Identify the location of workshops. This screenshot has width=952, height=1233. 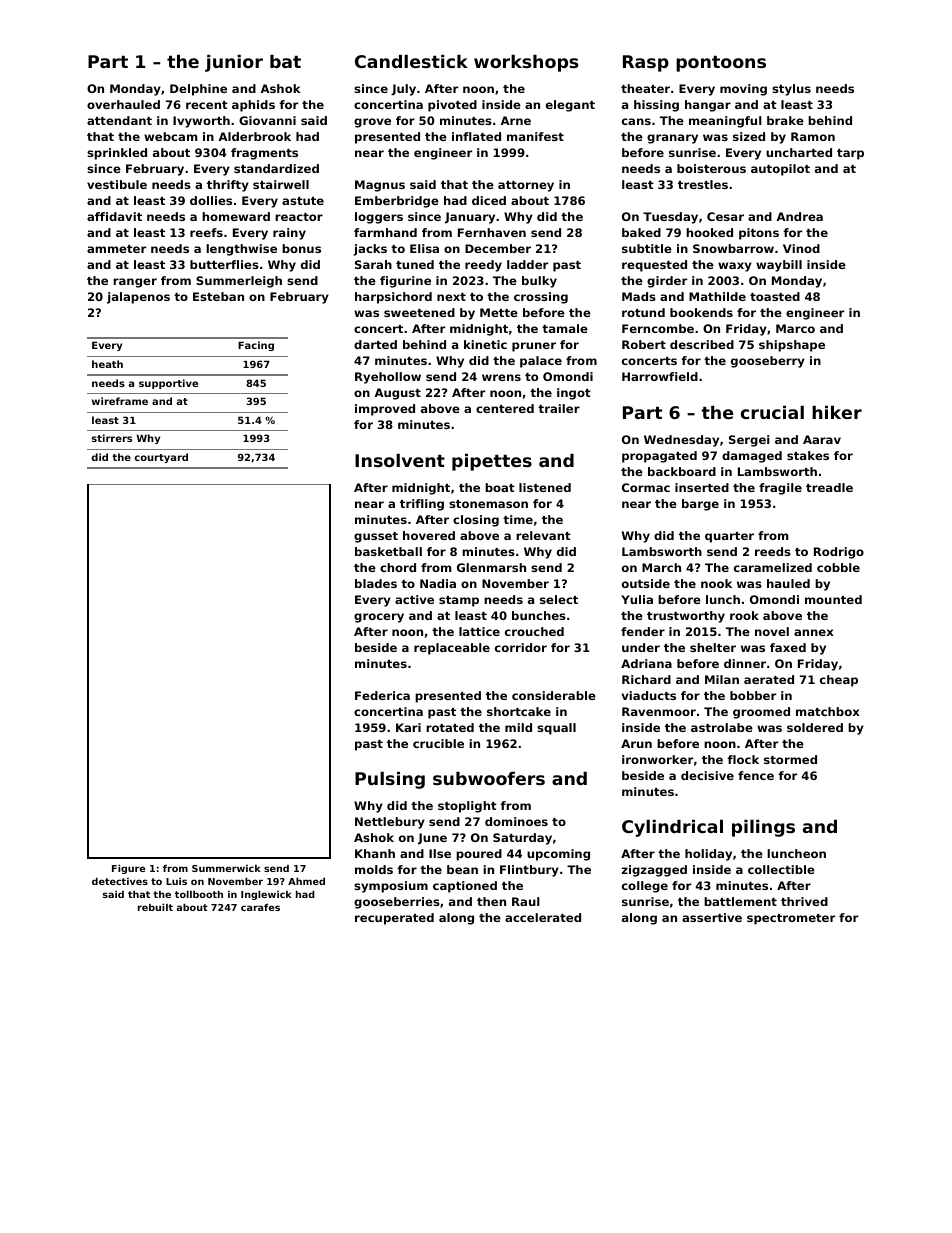
(526, 63).
